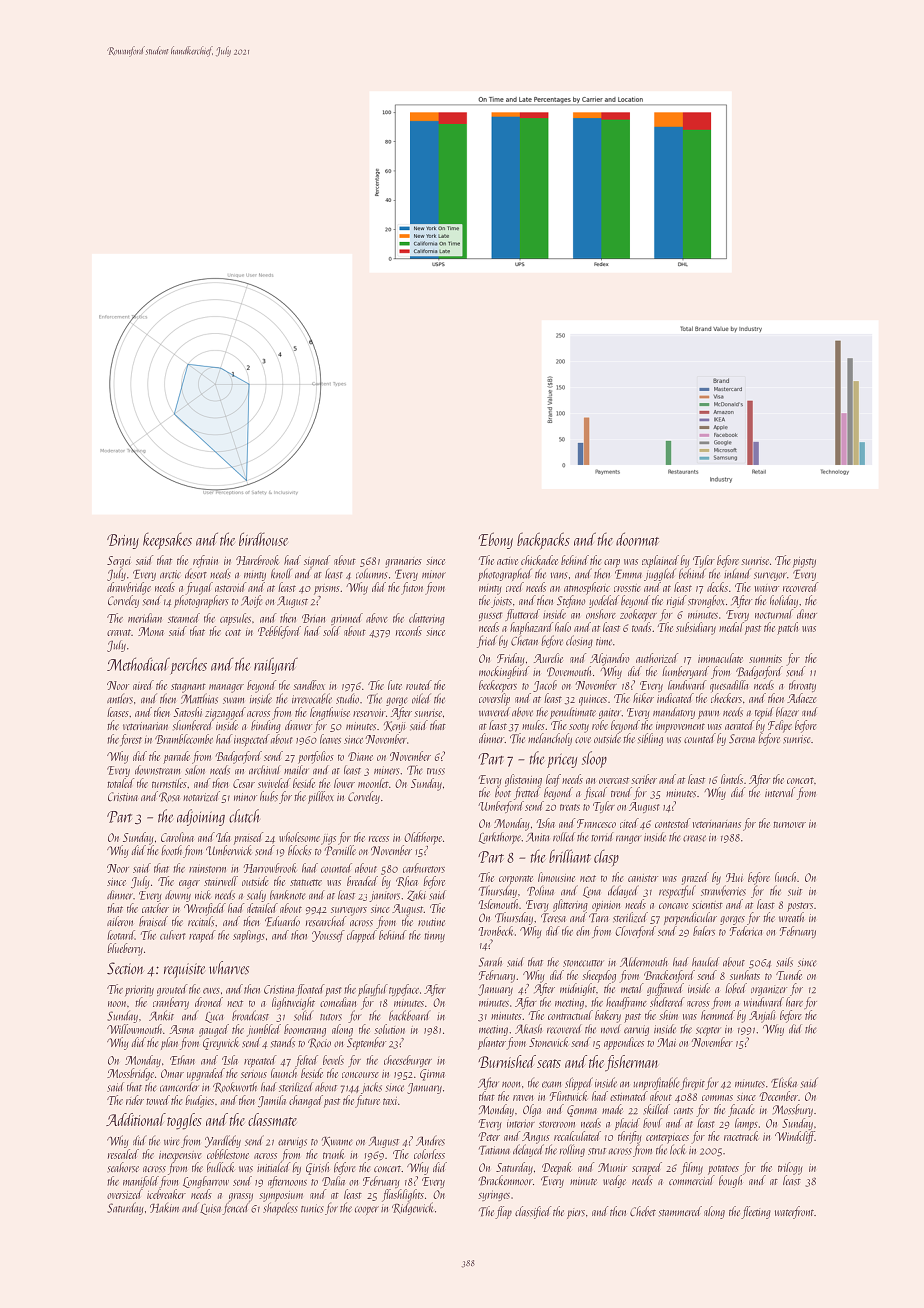 Image resolution: width=924 pixels, height=1308 pixels. I want to click on classified, so click(533, 1212).
